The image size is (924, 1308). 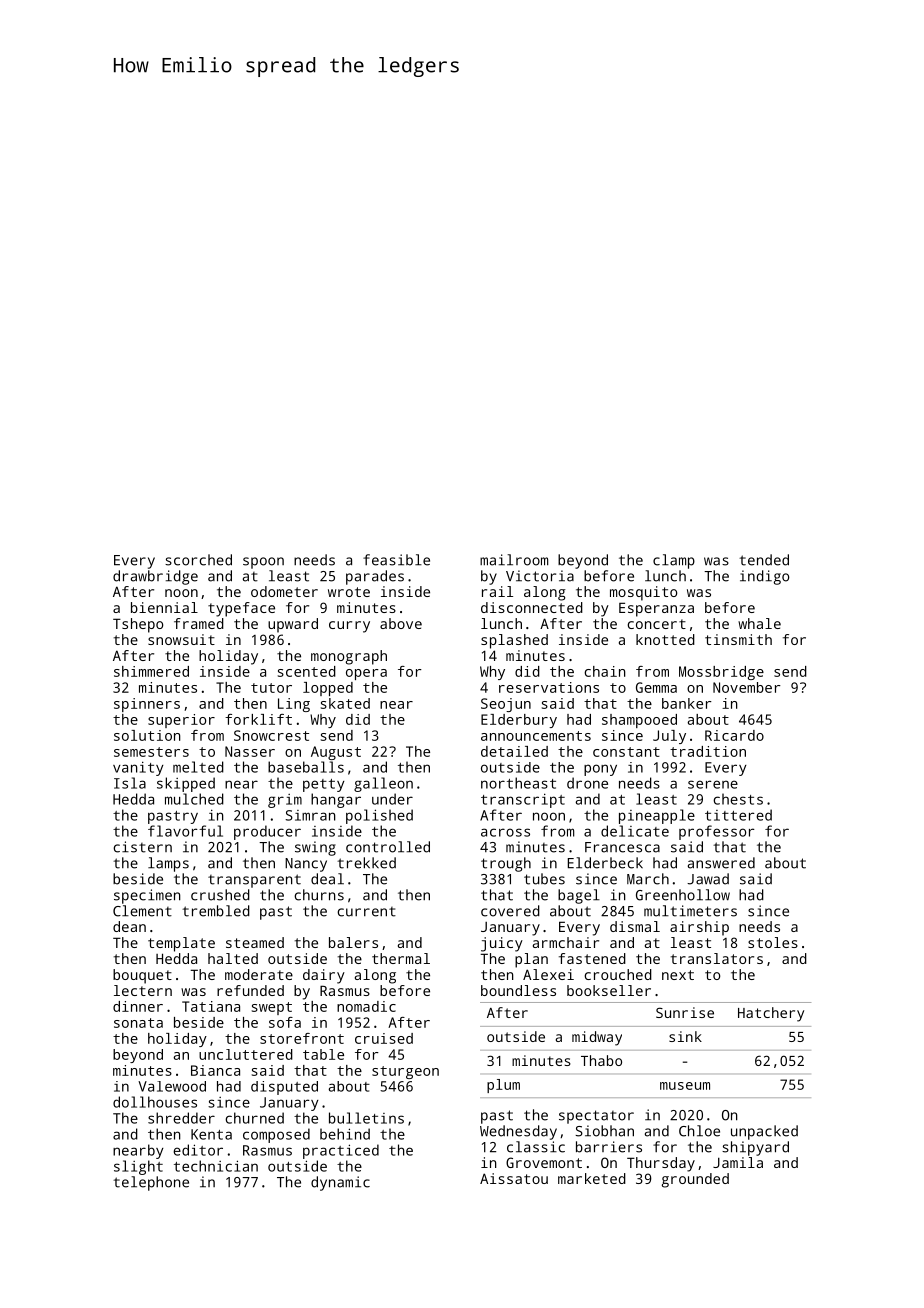 What do you see at coordinates (250, 751) in the image?
I see `Nasser` at bounding box center [250, 751].
